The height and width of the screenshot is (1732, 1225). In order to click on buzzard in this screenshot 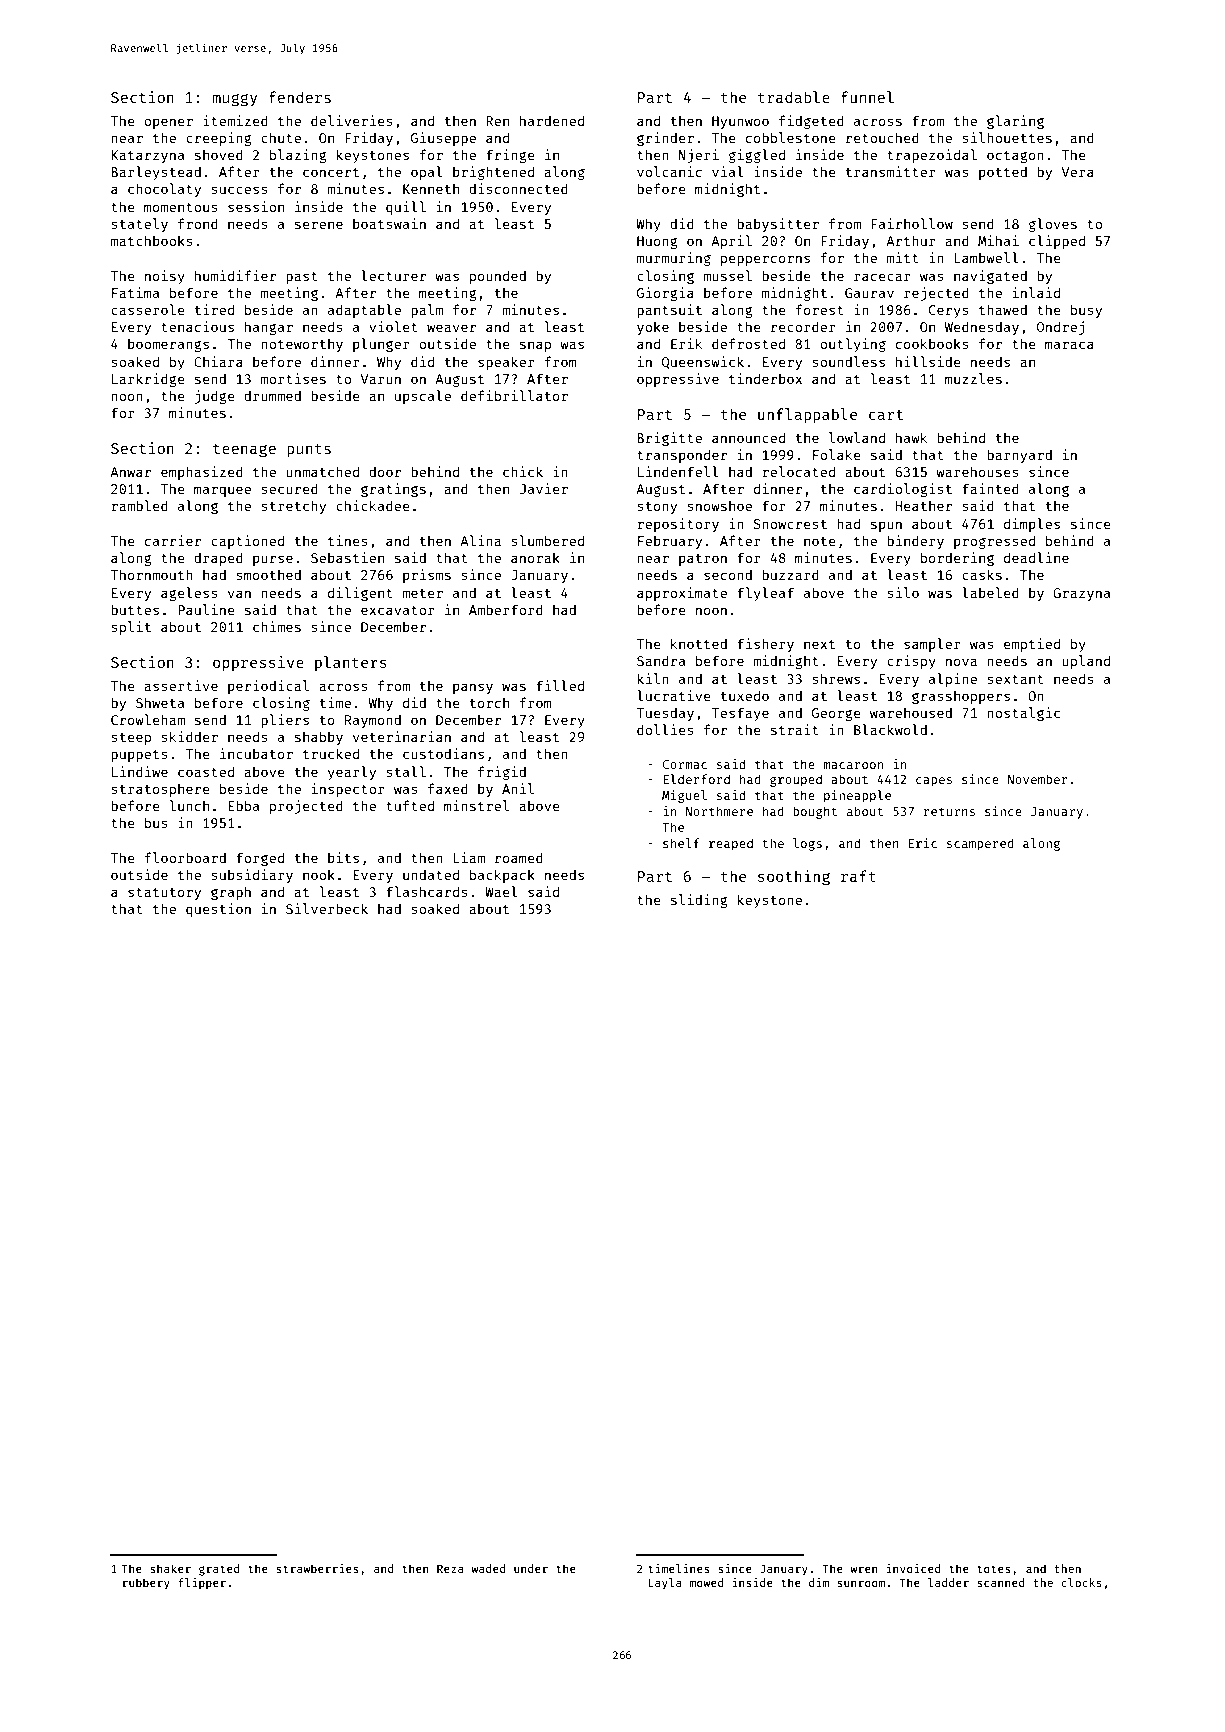, I will do `click(790, 574)`.
